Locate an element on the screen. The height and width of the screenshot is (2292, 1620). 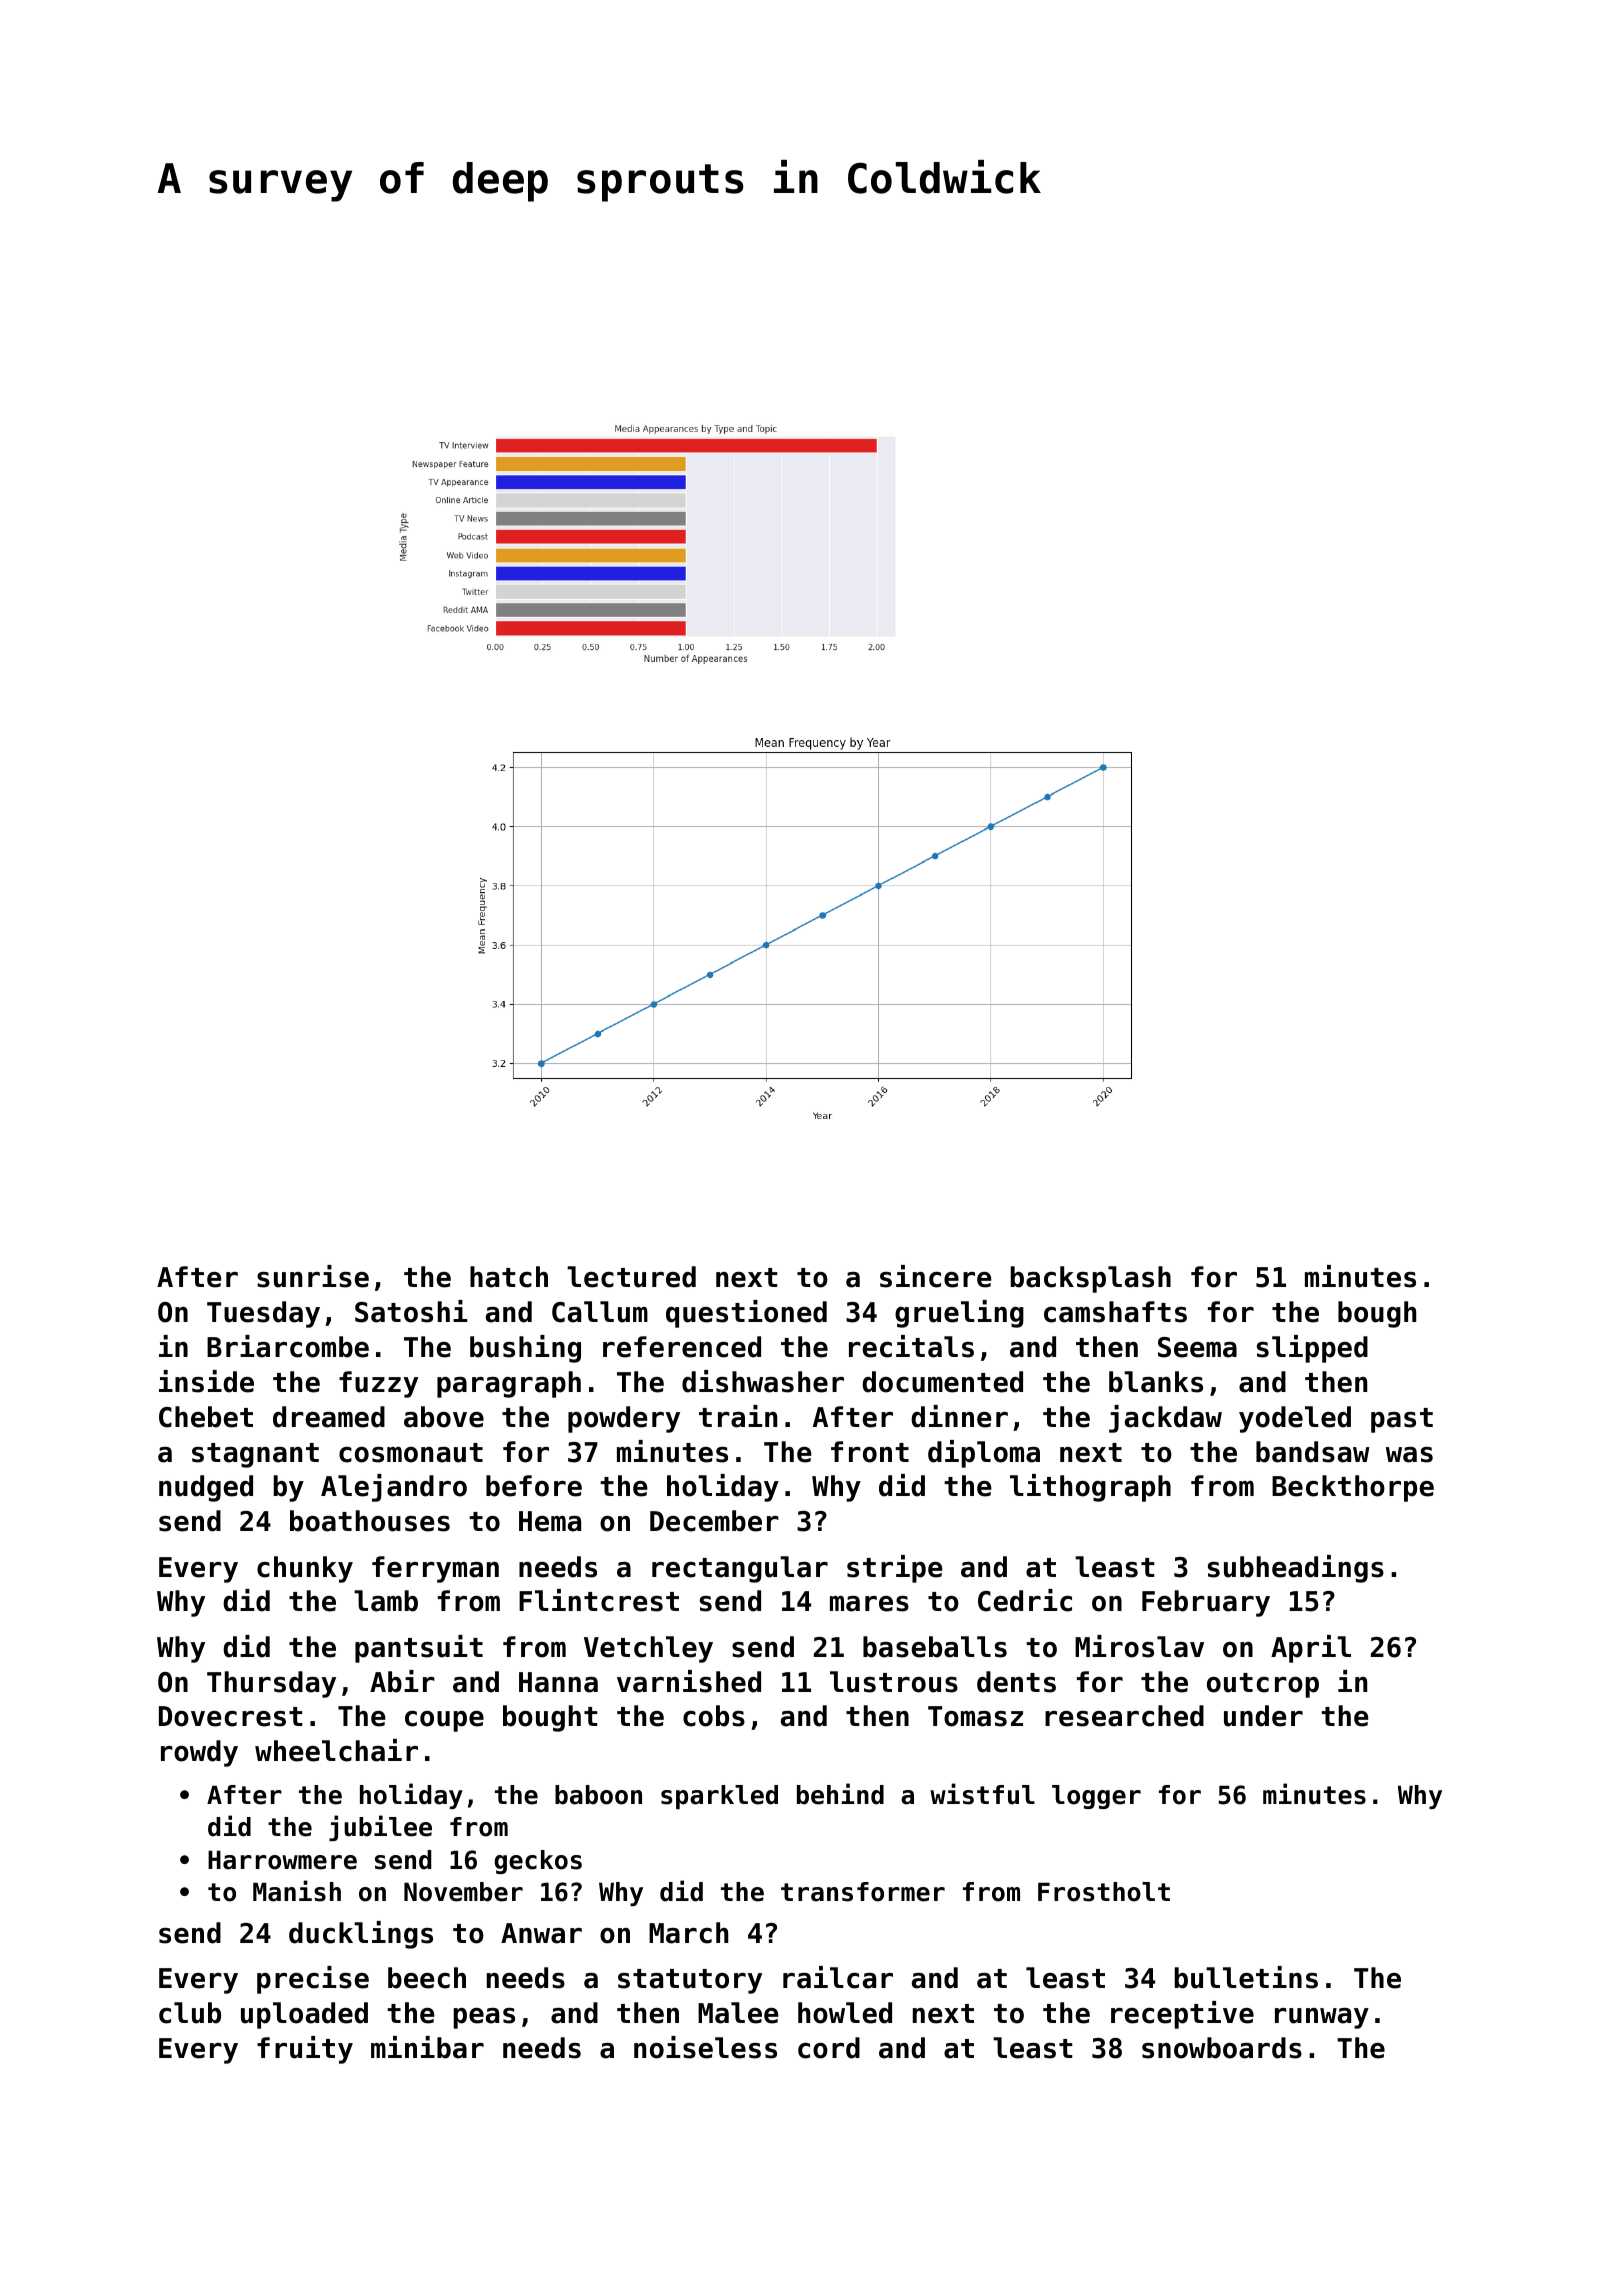
referenced is located at coordinates (682, 1347).
